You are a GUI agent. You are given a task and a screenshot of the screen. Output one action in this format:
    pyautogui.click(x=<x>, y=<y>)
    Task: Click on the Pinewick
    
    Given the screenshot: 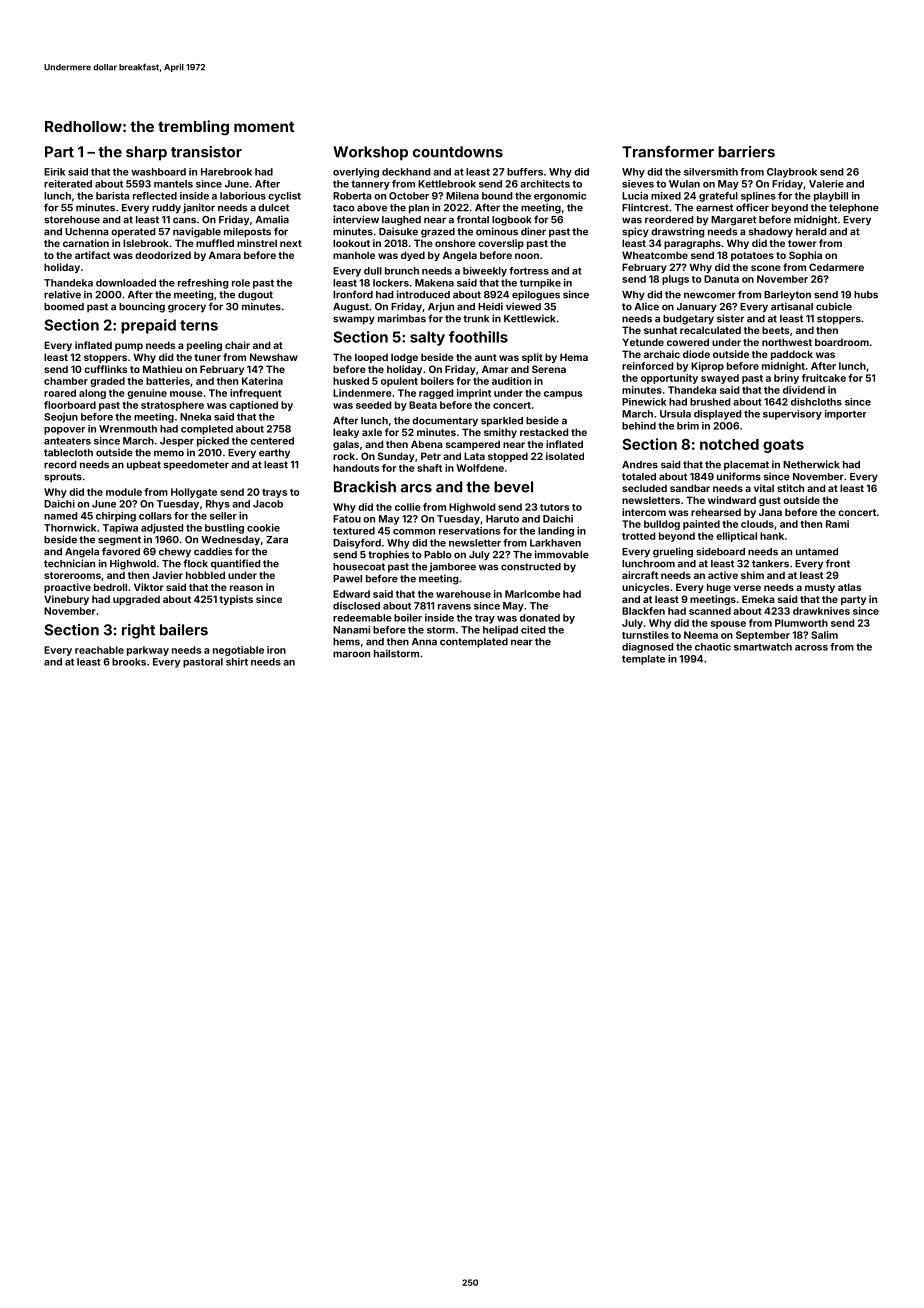 What is the action you would take?
    pyautogui.click(x=644, y=402)
